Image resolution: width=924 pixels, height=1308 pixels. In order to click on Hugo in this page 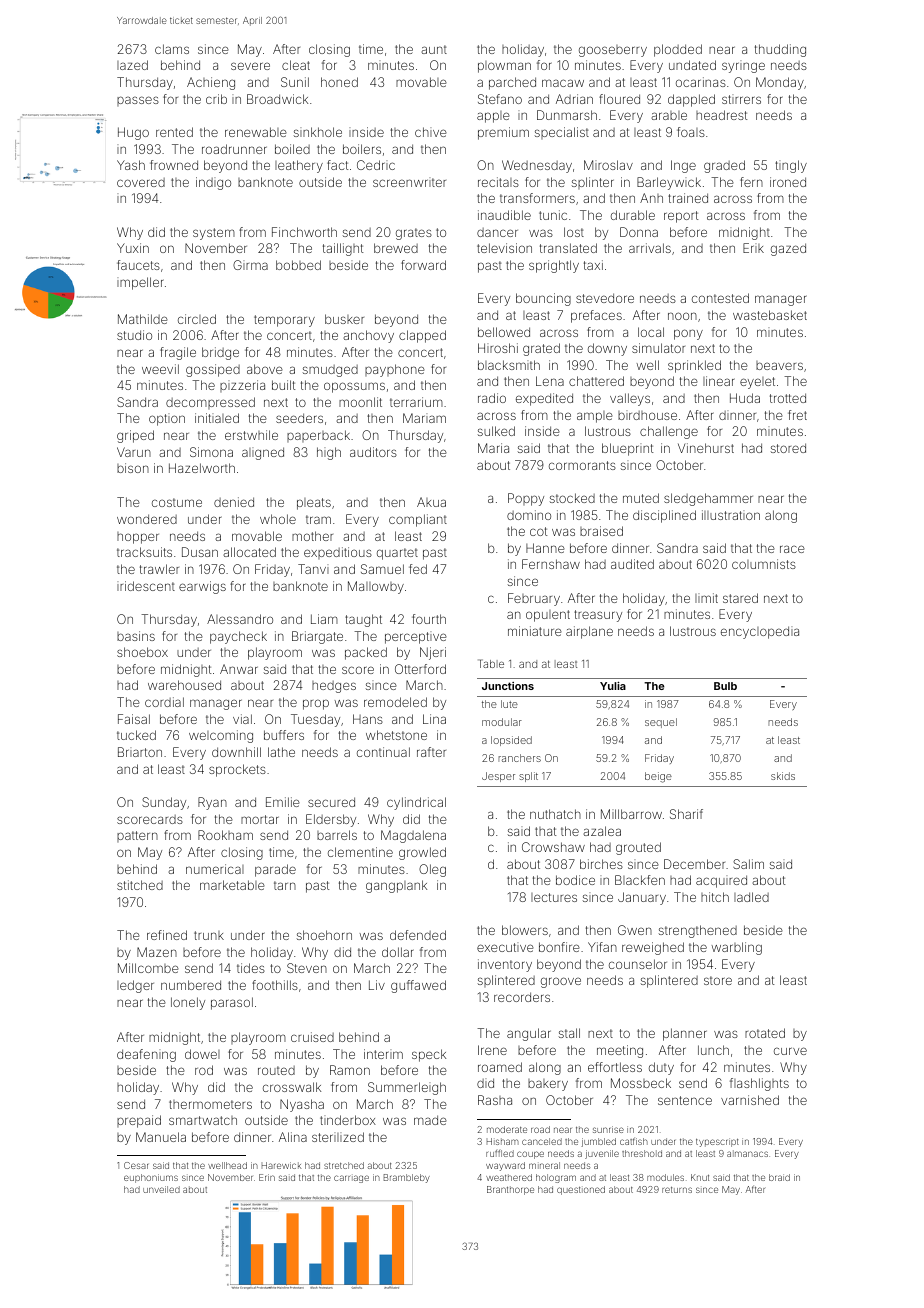, I will do `click(133, 133)`.
